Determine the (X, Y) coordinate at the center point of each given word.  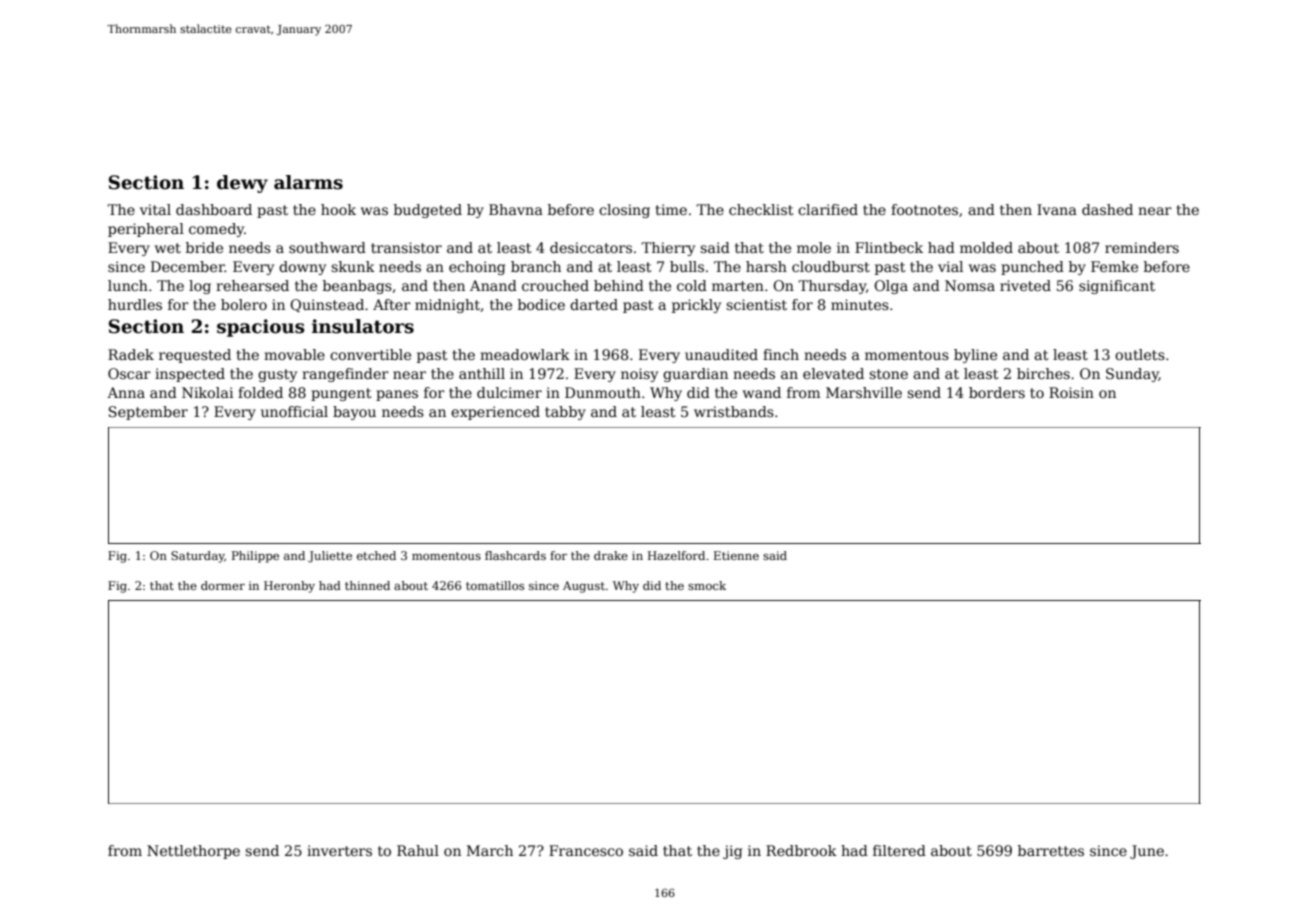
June (1147, 852)
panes (397, 395)
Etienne (736, 555)
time (671, 209)
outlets (1140, 354)
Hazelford (676, 555)
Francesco (586, 850)
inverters (339, 850)
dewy (242, 184)
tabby (565, 413)
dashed (1107, 209)
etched (376, 555)
